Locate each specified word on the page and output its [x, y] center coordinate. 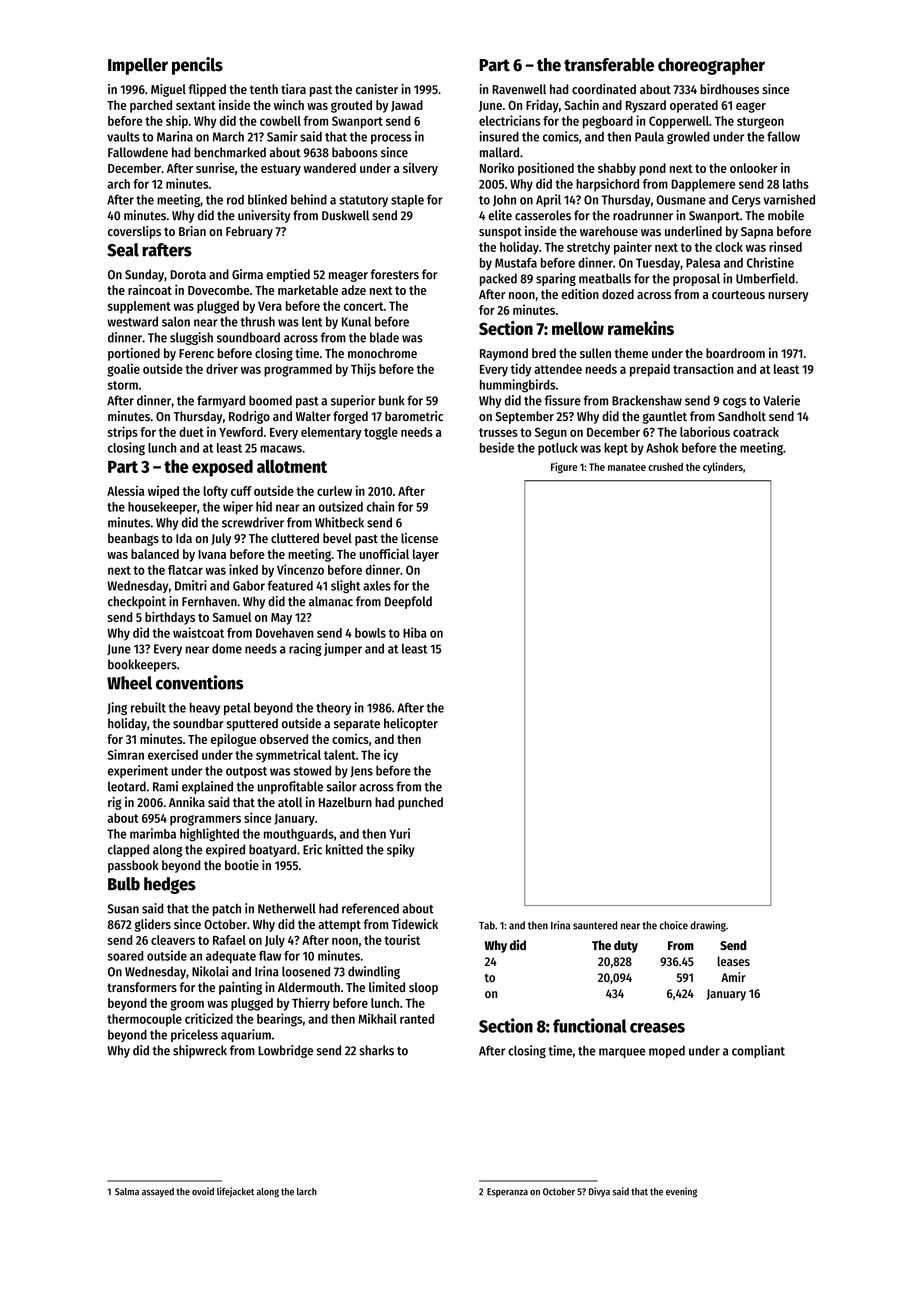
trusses [498, 432]
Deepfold [408, 602]
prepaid [650, 370]
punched [420, 803]
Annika [187, 802]
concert [364, 306]
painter [633, 248]
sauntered [595, 925]
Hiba [415, 632]
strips [123, 433]
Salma [127, 1192]
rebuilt [148, 707]
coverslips [134, 232]
